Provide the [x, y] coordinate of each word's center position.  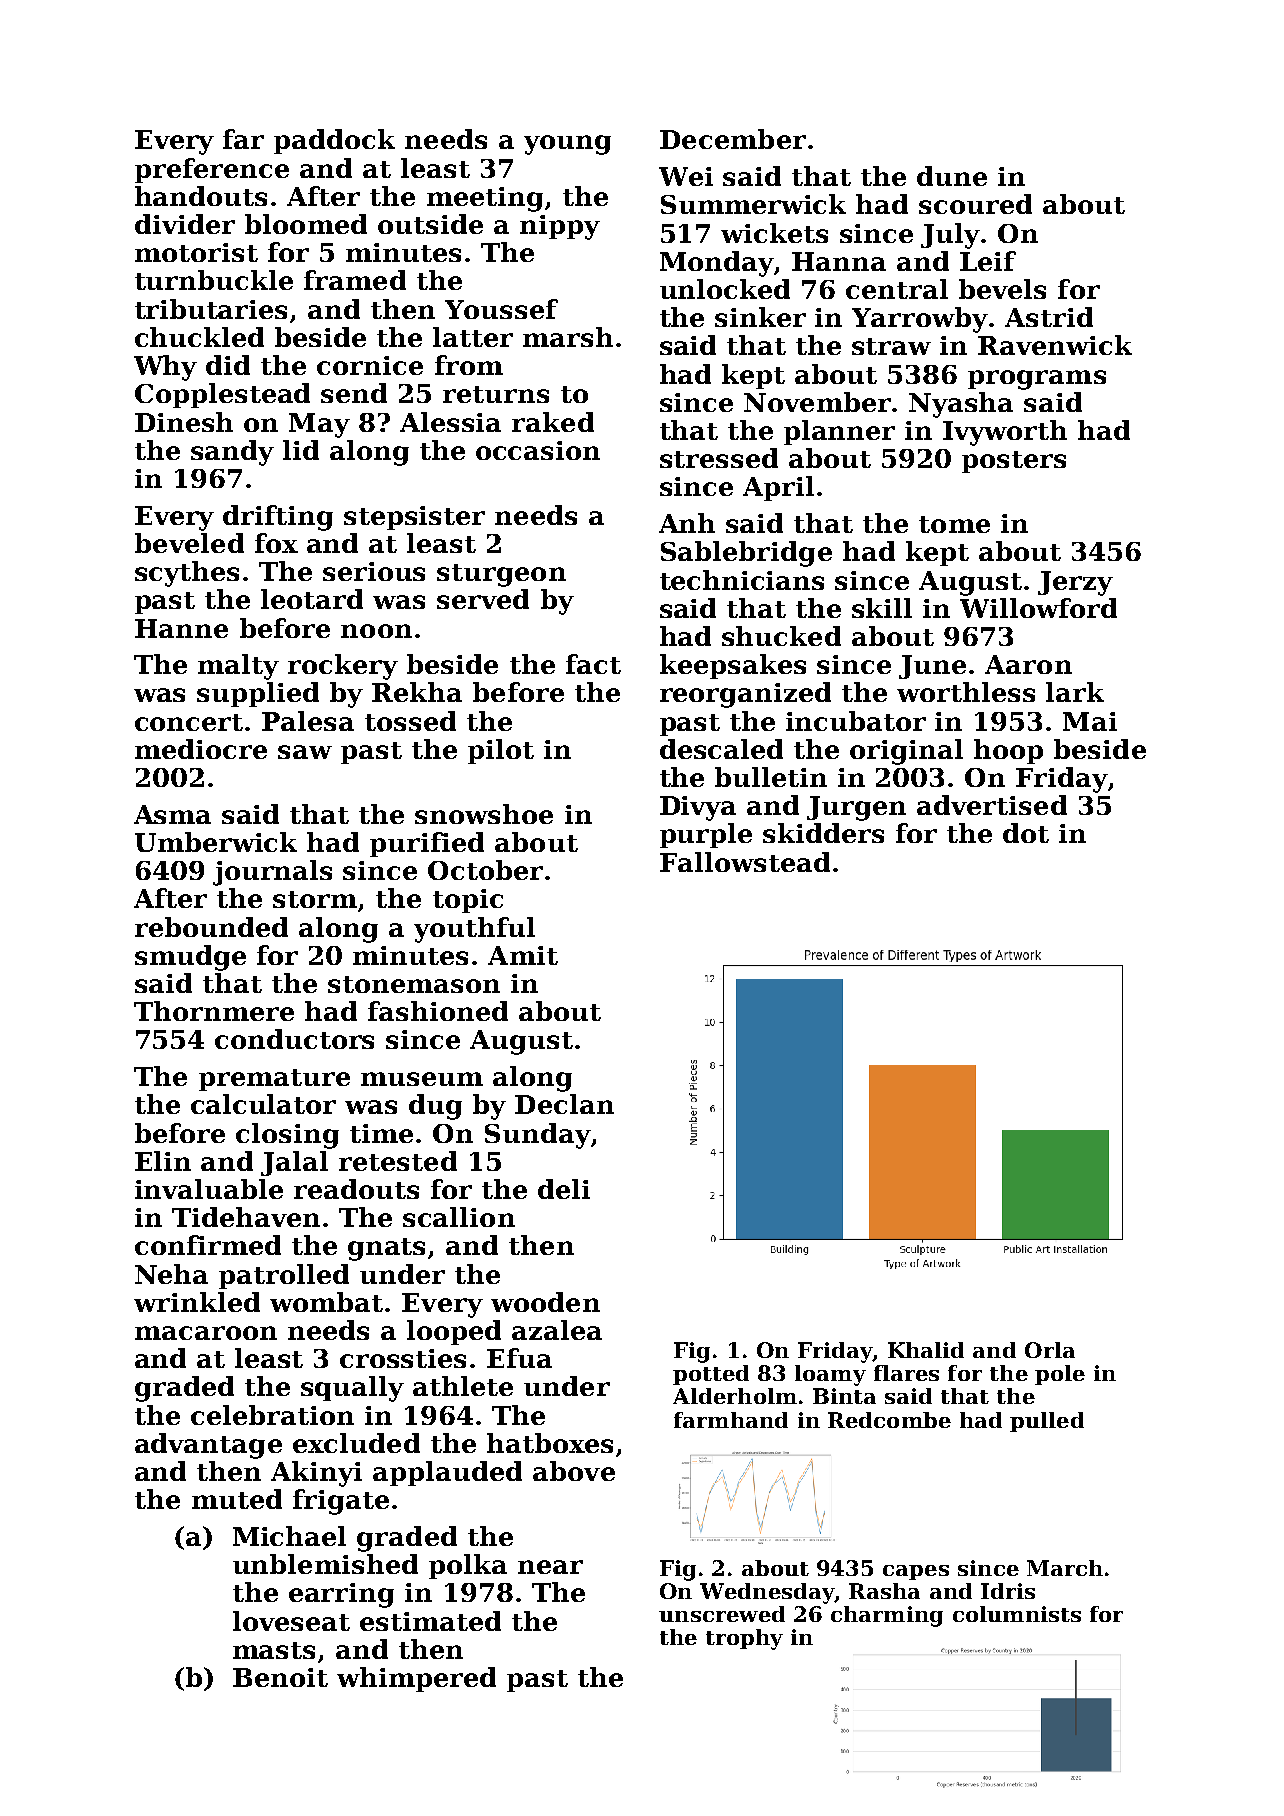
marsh [568, 337]
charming [887, 1616]
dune [952, 176]
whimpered [416, 1679]
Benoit [280, 1677]
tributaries [211, 309]
